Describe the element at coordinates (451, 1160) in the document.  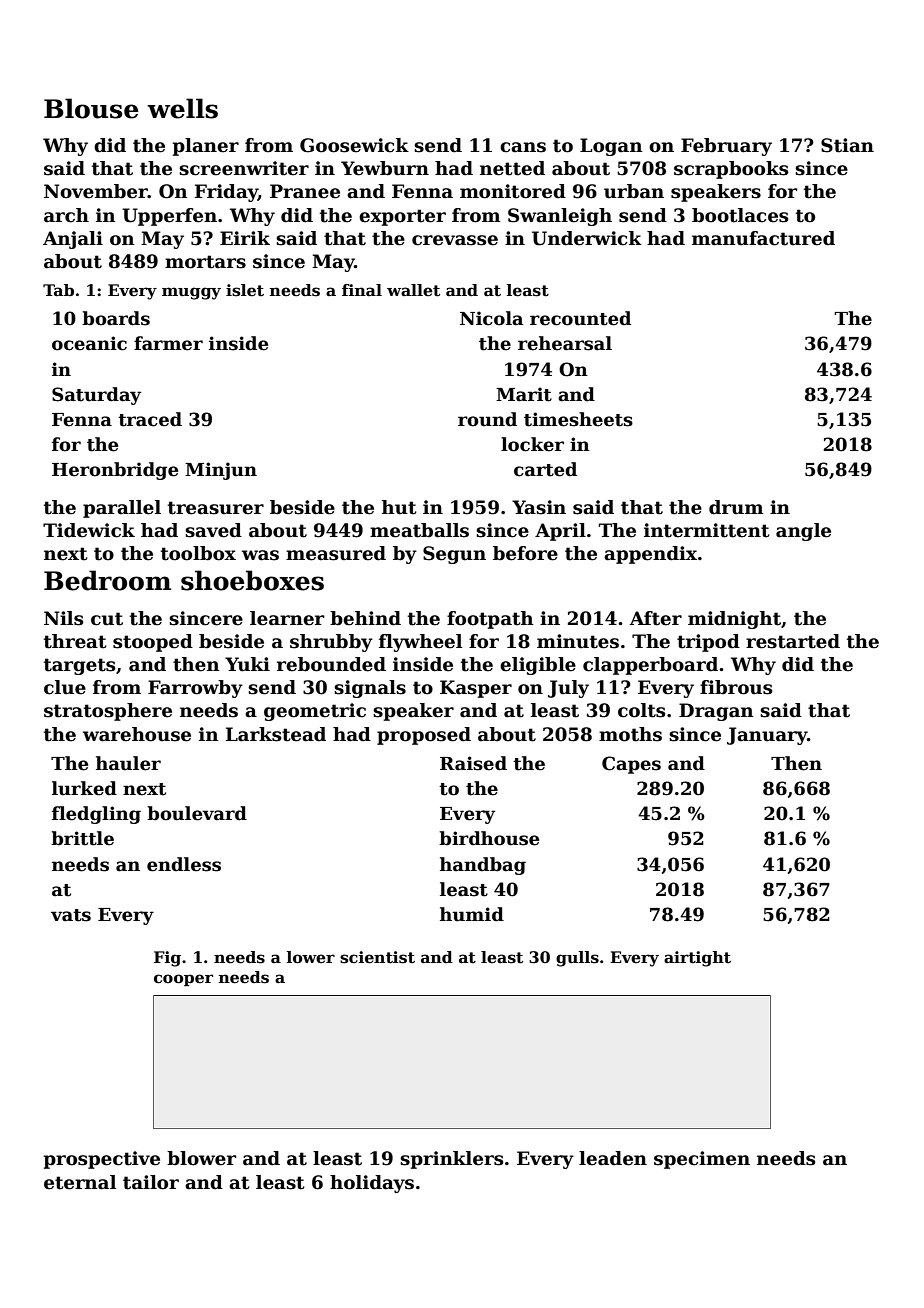
I see `sprinklers` at that location.
